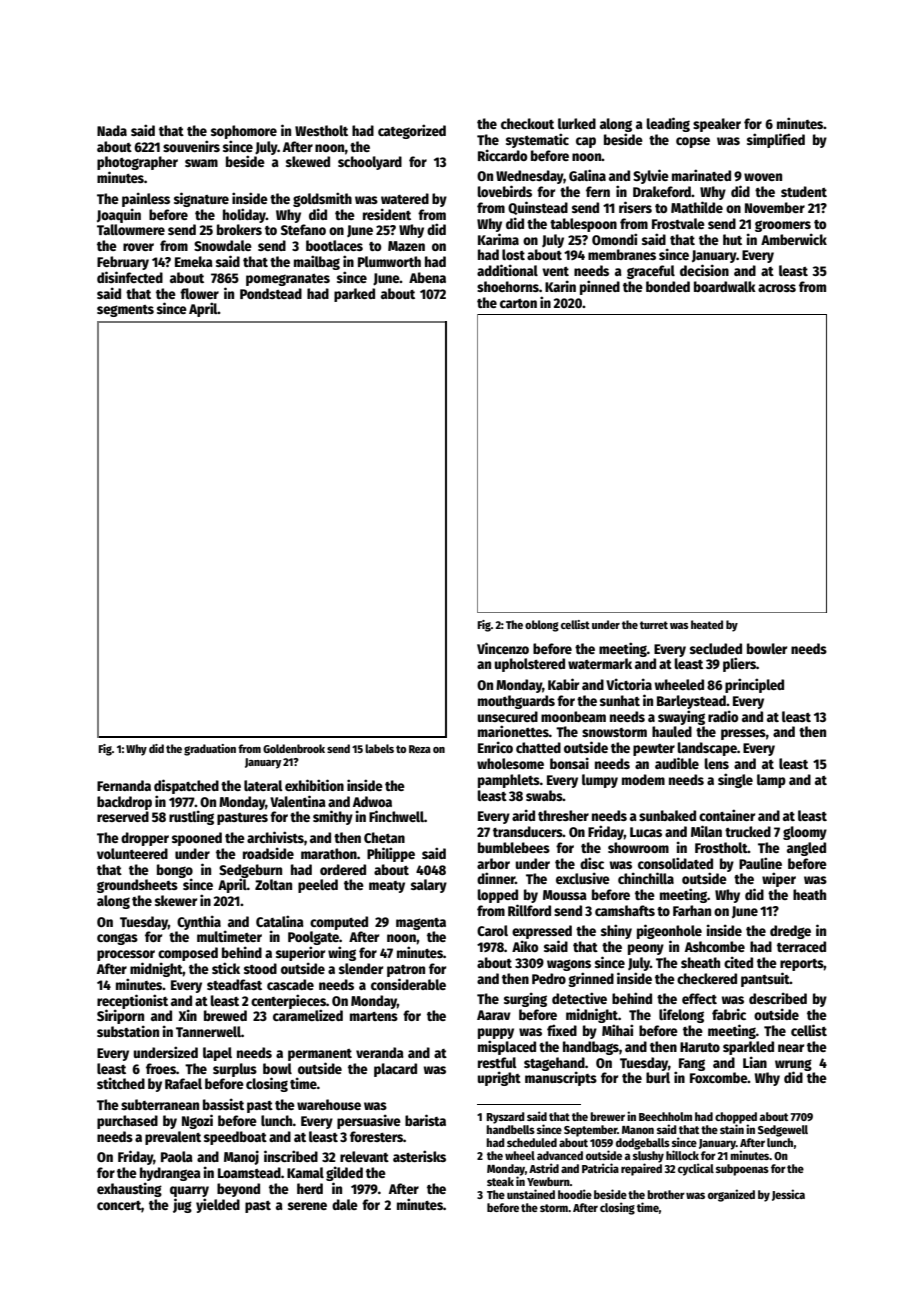 This screenshot has width=924, height=1308. I want to click on oblong, so click(542, 626).
